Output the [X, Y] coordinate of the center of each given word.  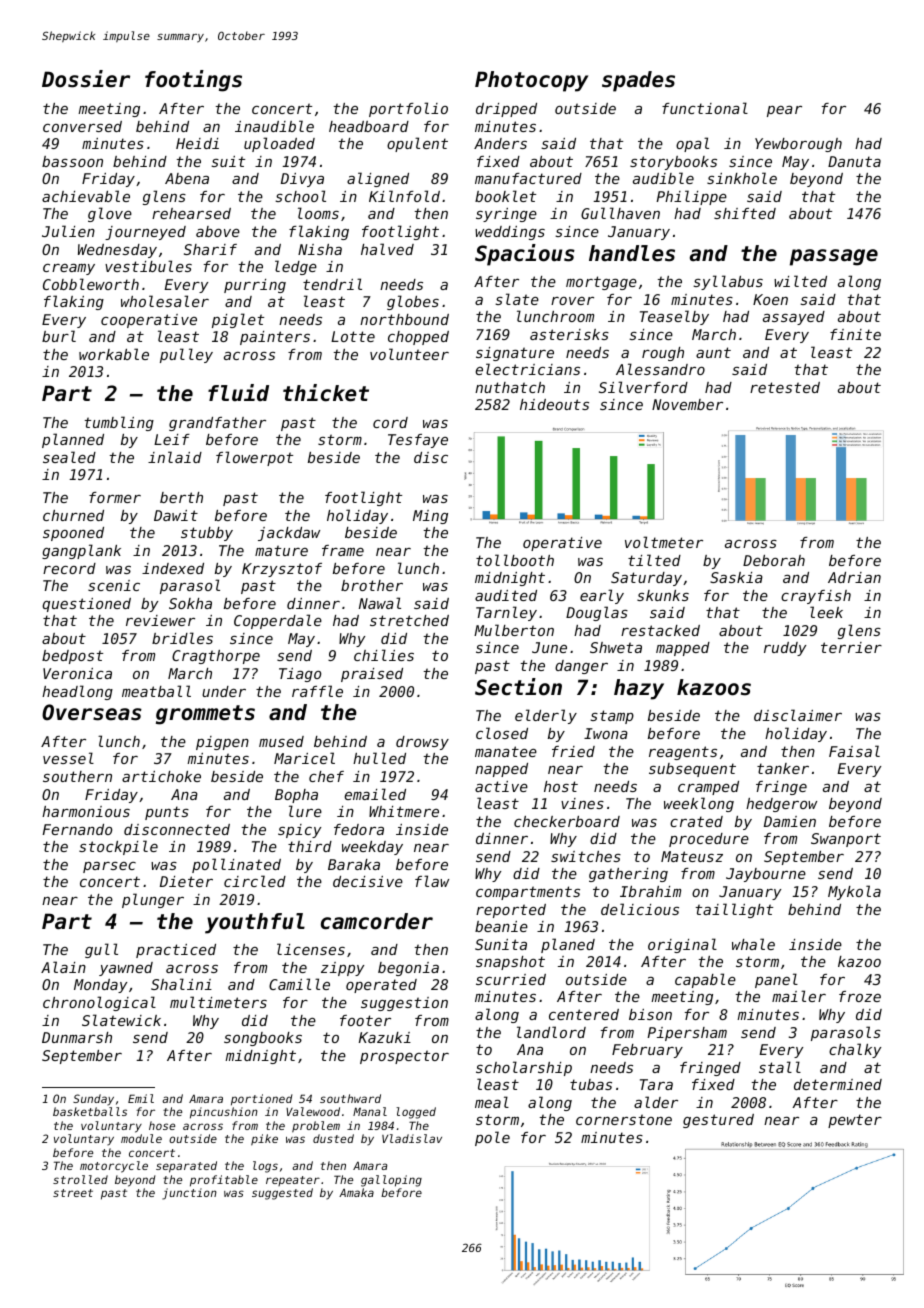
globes [413, 302]
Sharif [210, 249]
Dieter [186, 881]
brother [372, 585]
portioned [262, 1100]
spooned [73, 534]
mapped [683, 649]
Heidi [197, 143]
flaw [432, 881]
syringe [506, 215]
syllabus [728, 282]
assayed [794, 318]
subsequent [692, 770]
